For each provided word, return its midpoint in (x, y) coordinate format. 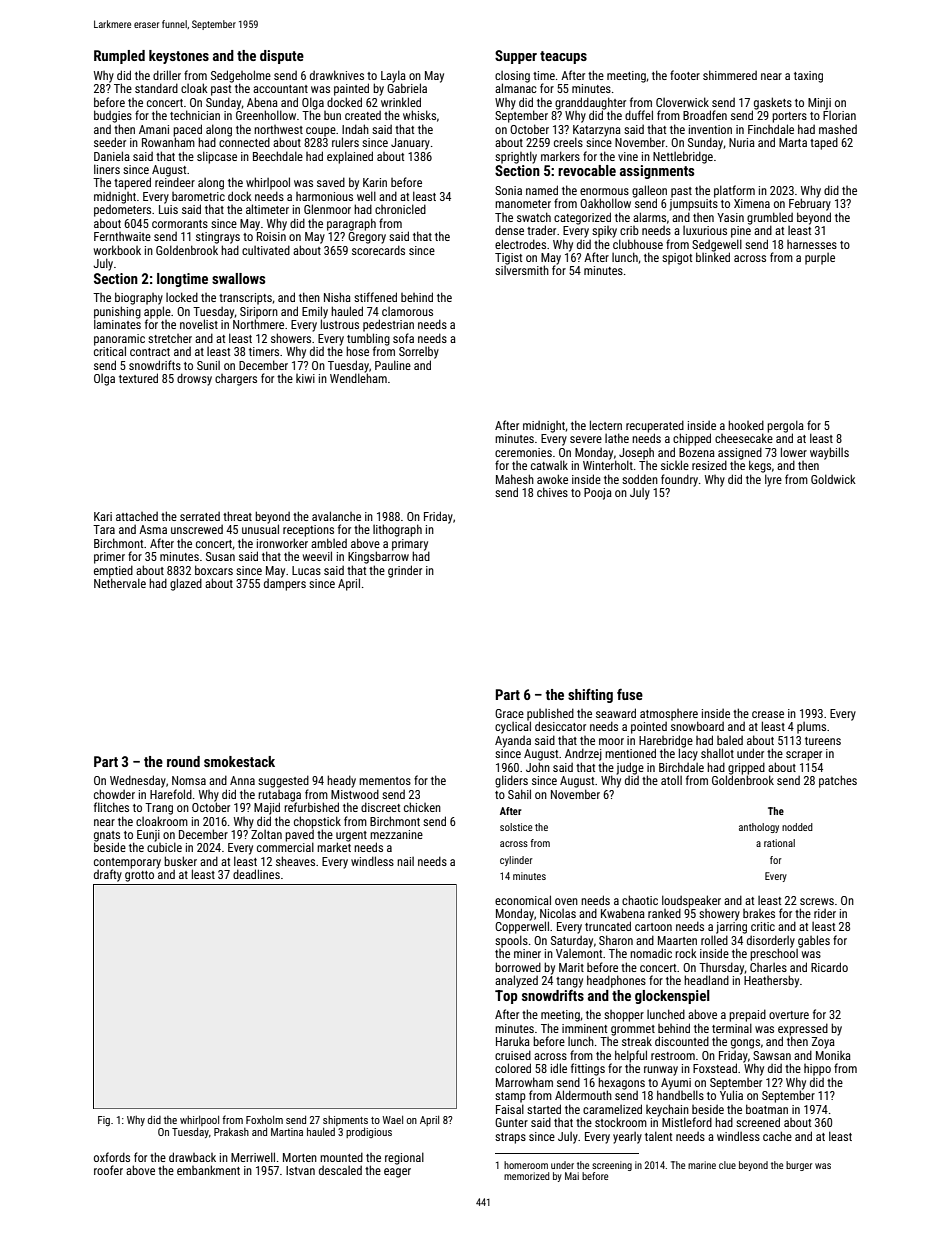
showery (719, 915)
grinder (405, 571)
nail (405, 861)
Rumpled (119, 57)
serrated (200, 516)
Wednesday (138, 781)
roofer (108, 1170)
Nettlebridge (683, 157)
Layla (393, 76)
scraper (804, 756)
